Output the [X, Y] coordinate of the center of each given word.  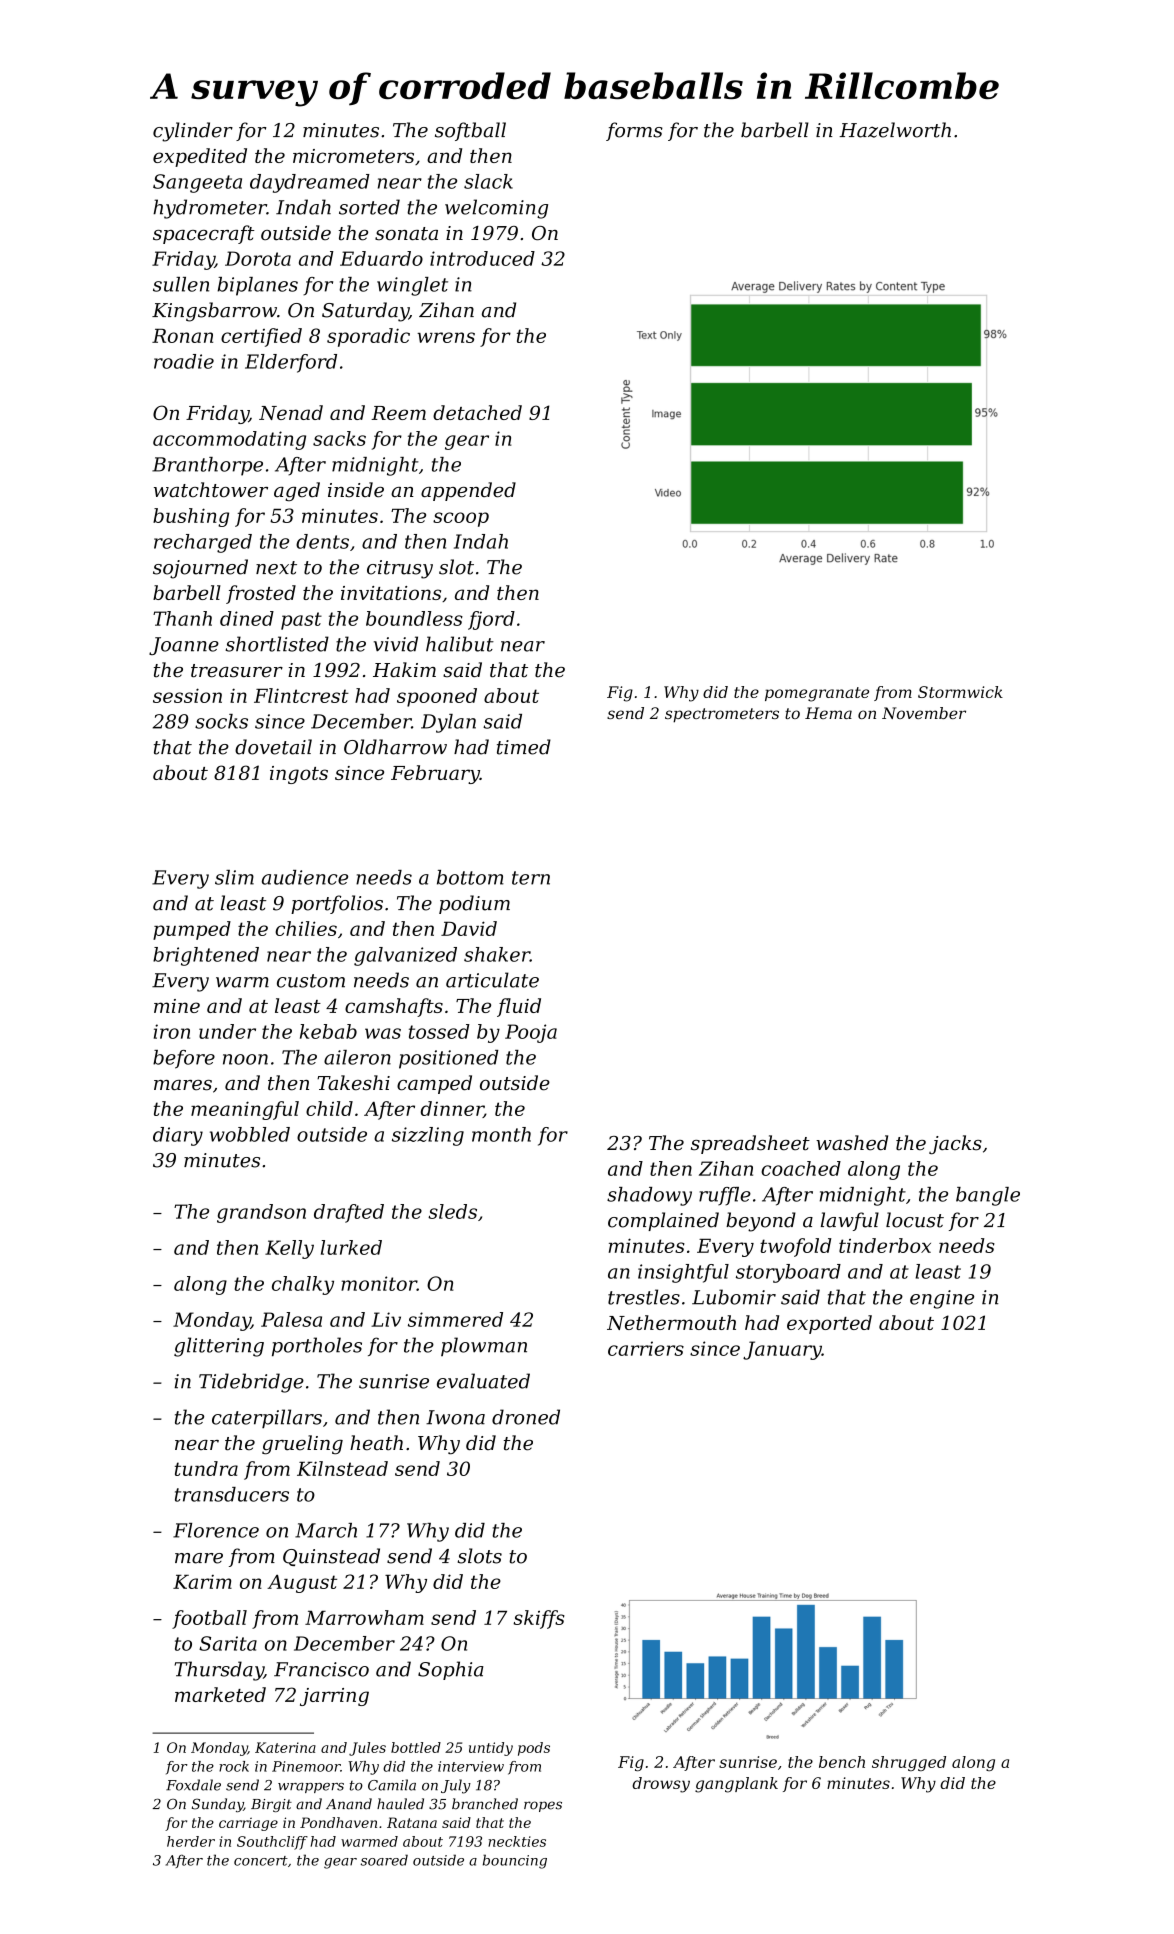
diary [178, 1136]
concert [261, 1861]
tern [531, 878]
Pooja [531, 1033]
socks [221, 721]
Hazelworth [895, 130]
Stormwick [960, 692]
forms [634, 131]
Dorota [258, 258]
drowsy [661, 1785]
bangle [988, 1196]
